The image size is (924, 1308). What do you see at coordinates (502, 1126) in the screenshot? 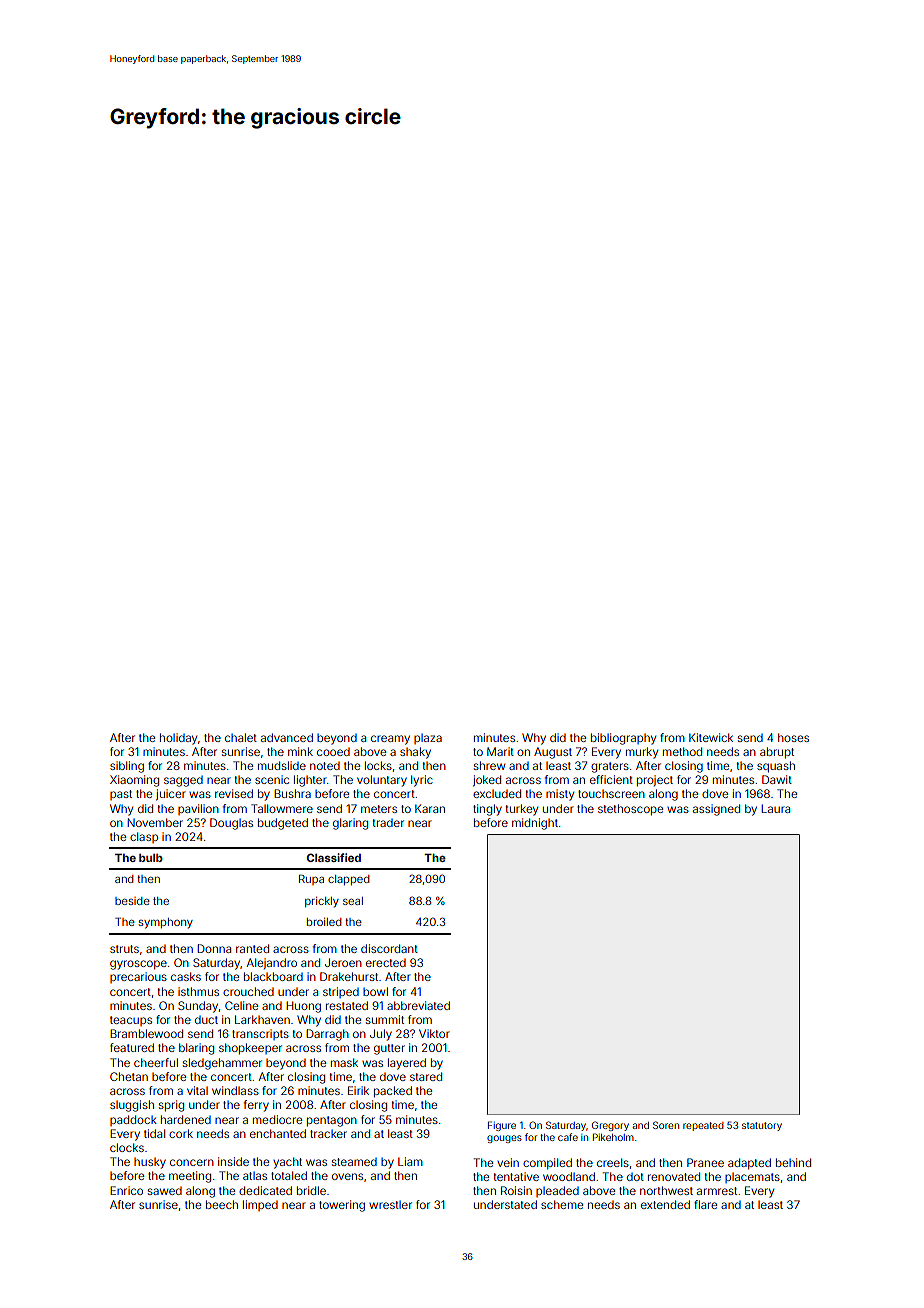
I see `Figure` at bounding box center [502, 1126].
